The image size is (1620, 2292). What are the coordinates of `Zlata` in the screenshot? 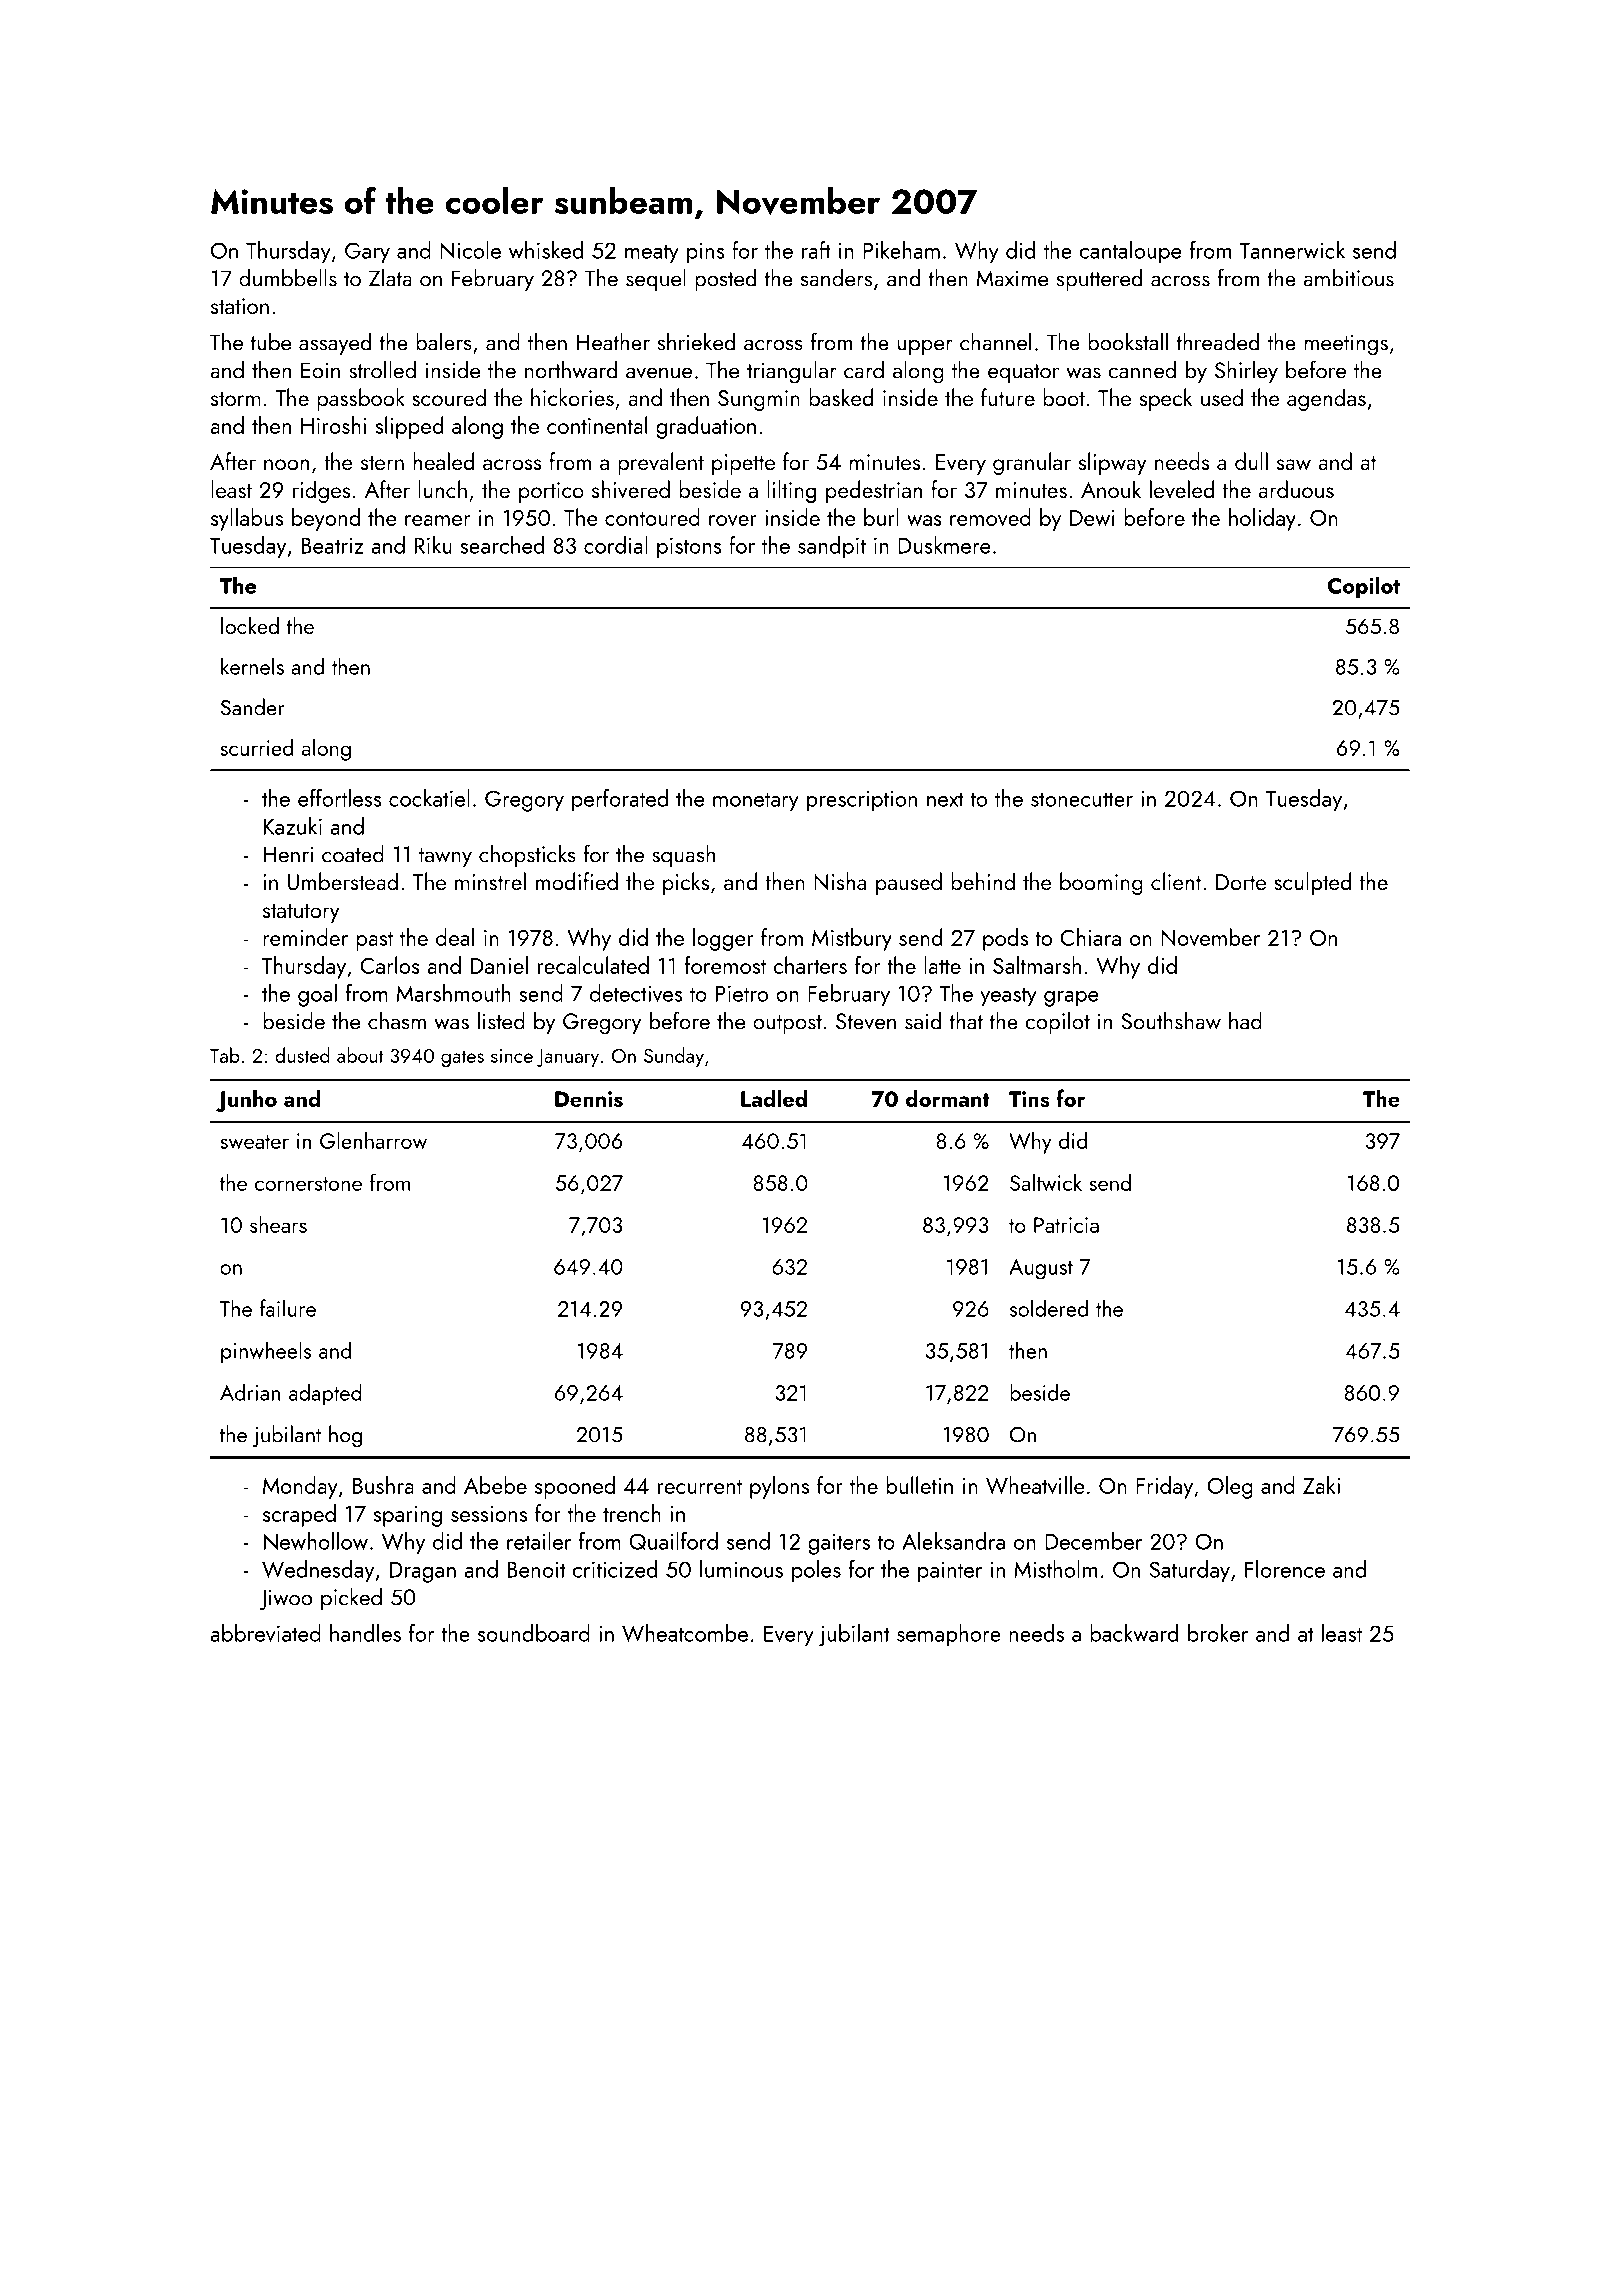 It's located at (390, 277).
